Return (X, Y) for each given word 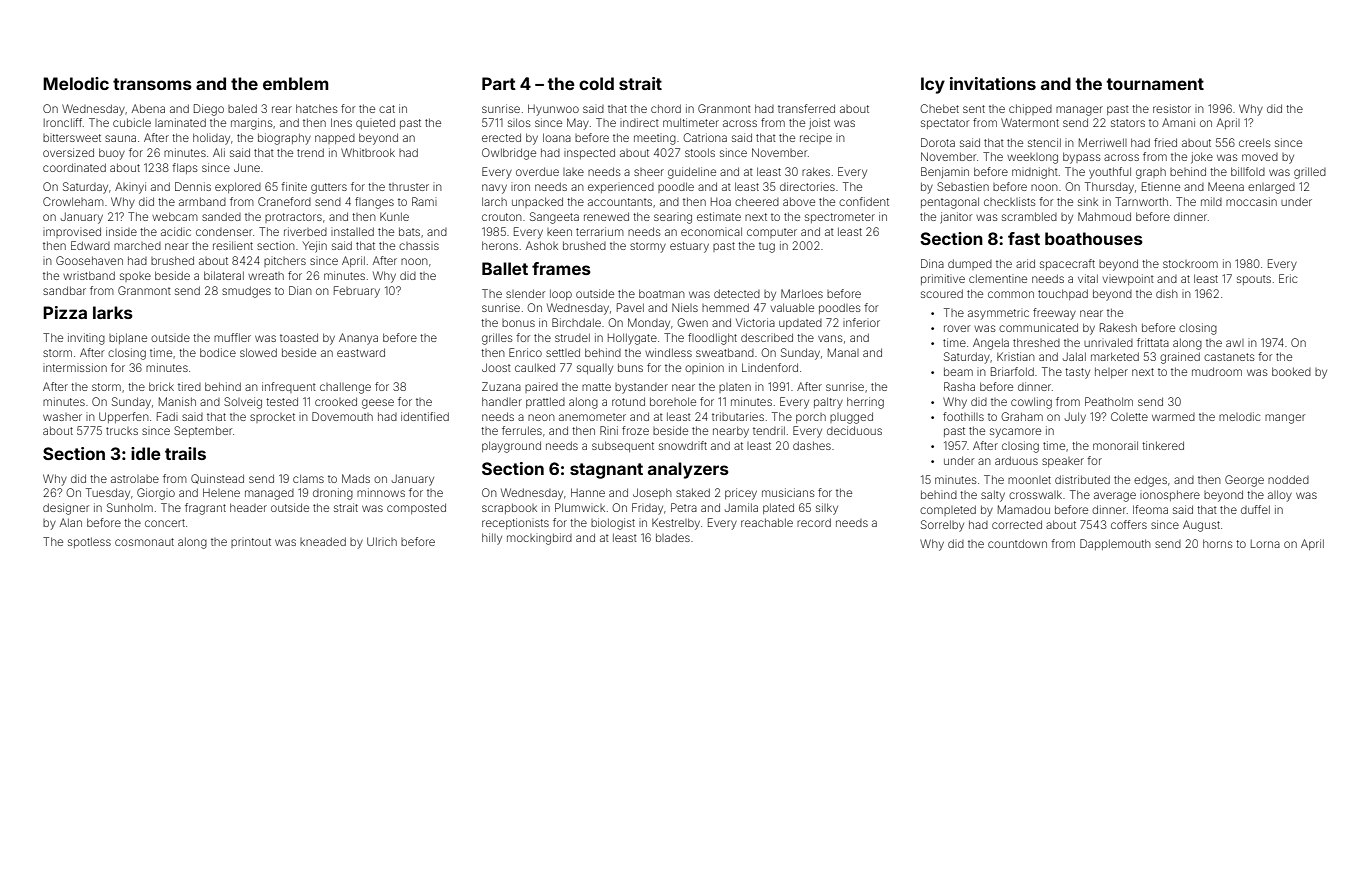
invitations (993, 83)
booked (1291, 371)
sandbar (64, 290)
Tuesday (108, 494)
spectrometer (840, 218)
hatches (317, 108)
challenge (345, 388)
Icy (933, 85)
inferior (861, 322)
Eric (1288, 278)
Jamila (741, 507)
